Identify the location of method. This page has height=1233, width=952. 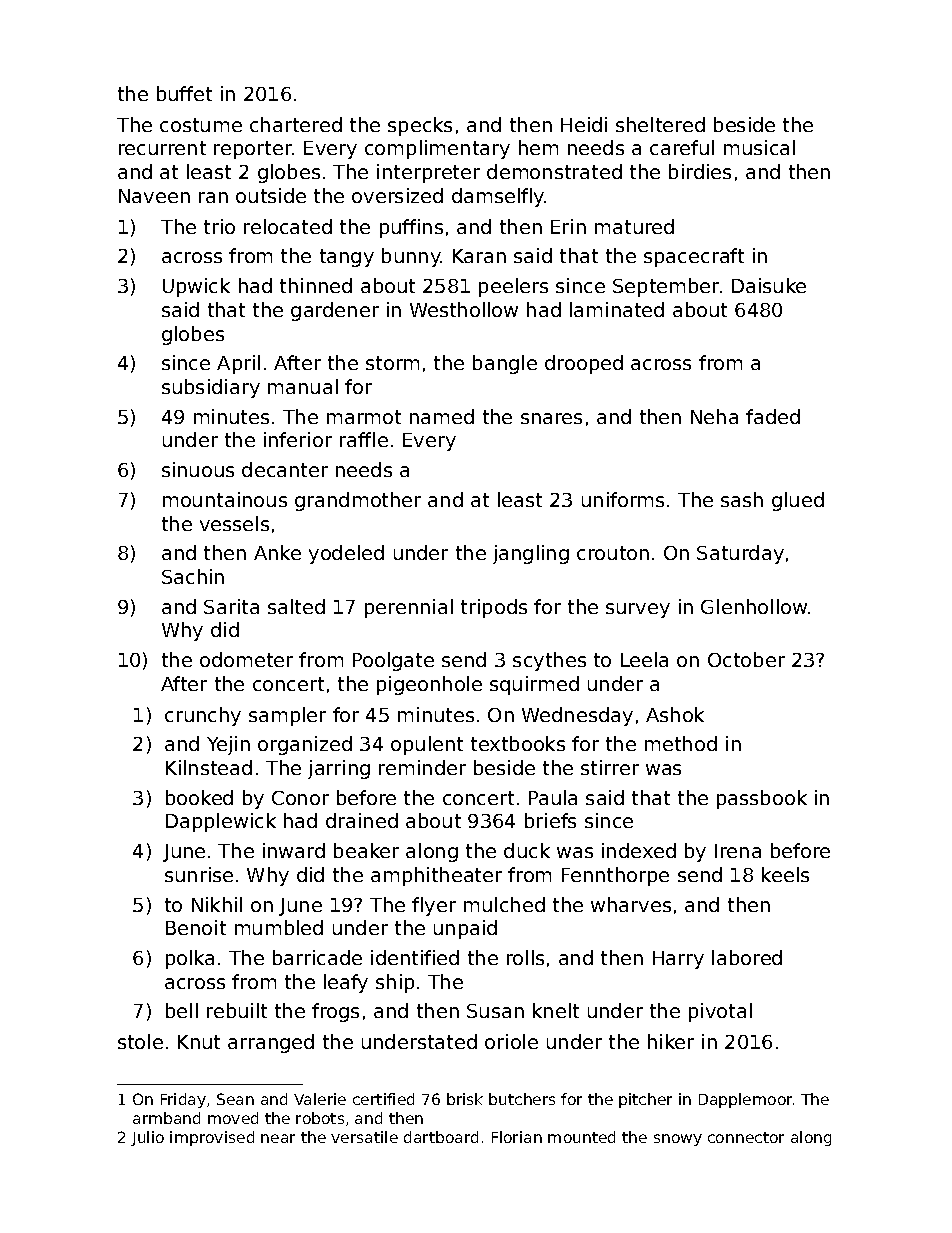
(681, 743).
